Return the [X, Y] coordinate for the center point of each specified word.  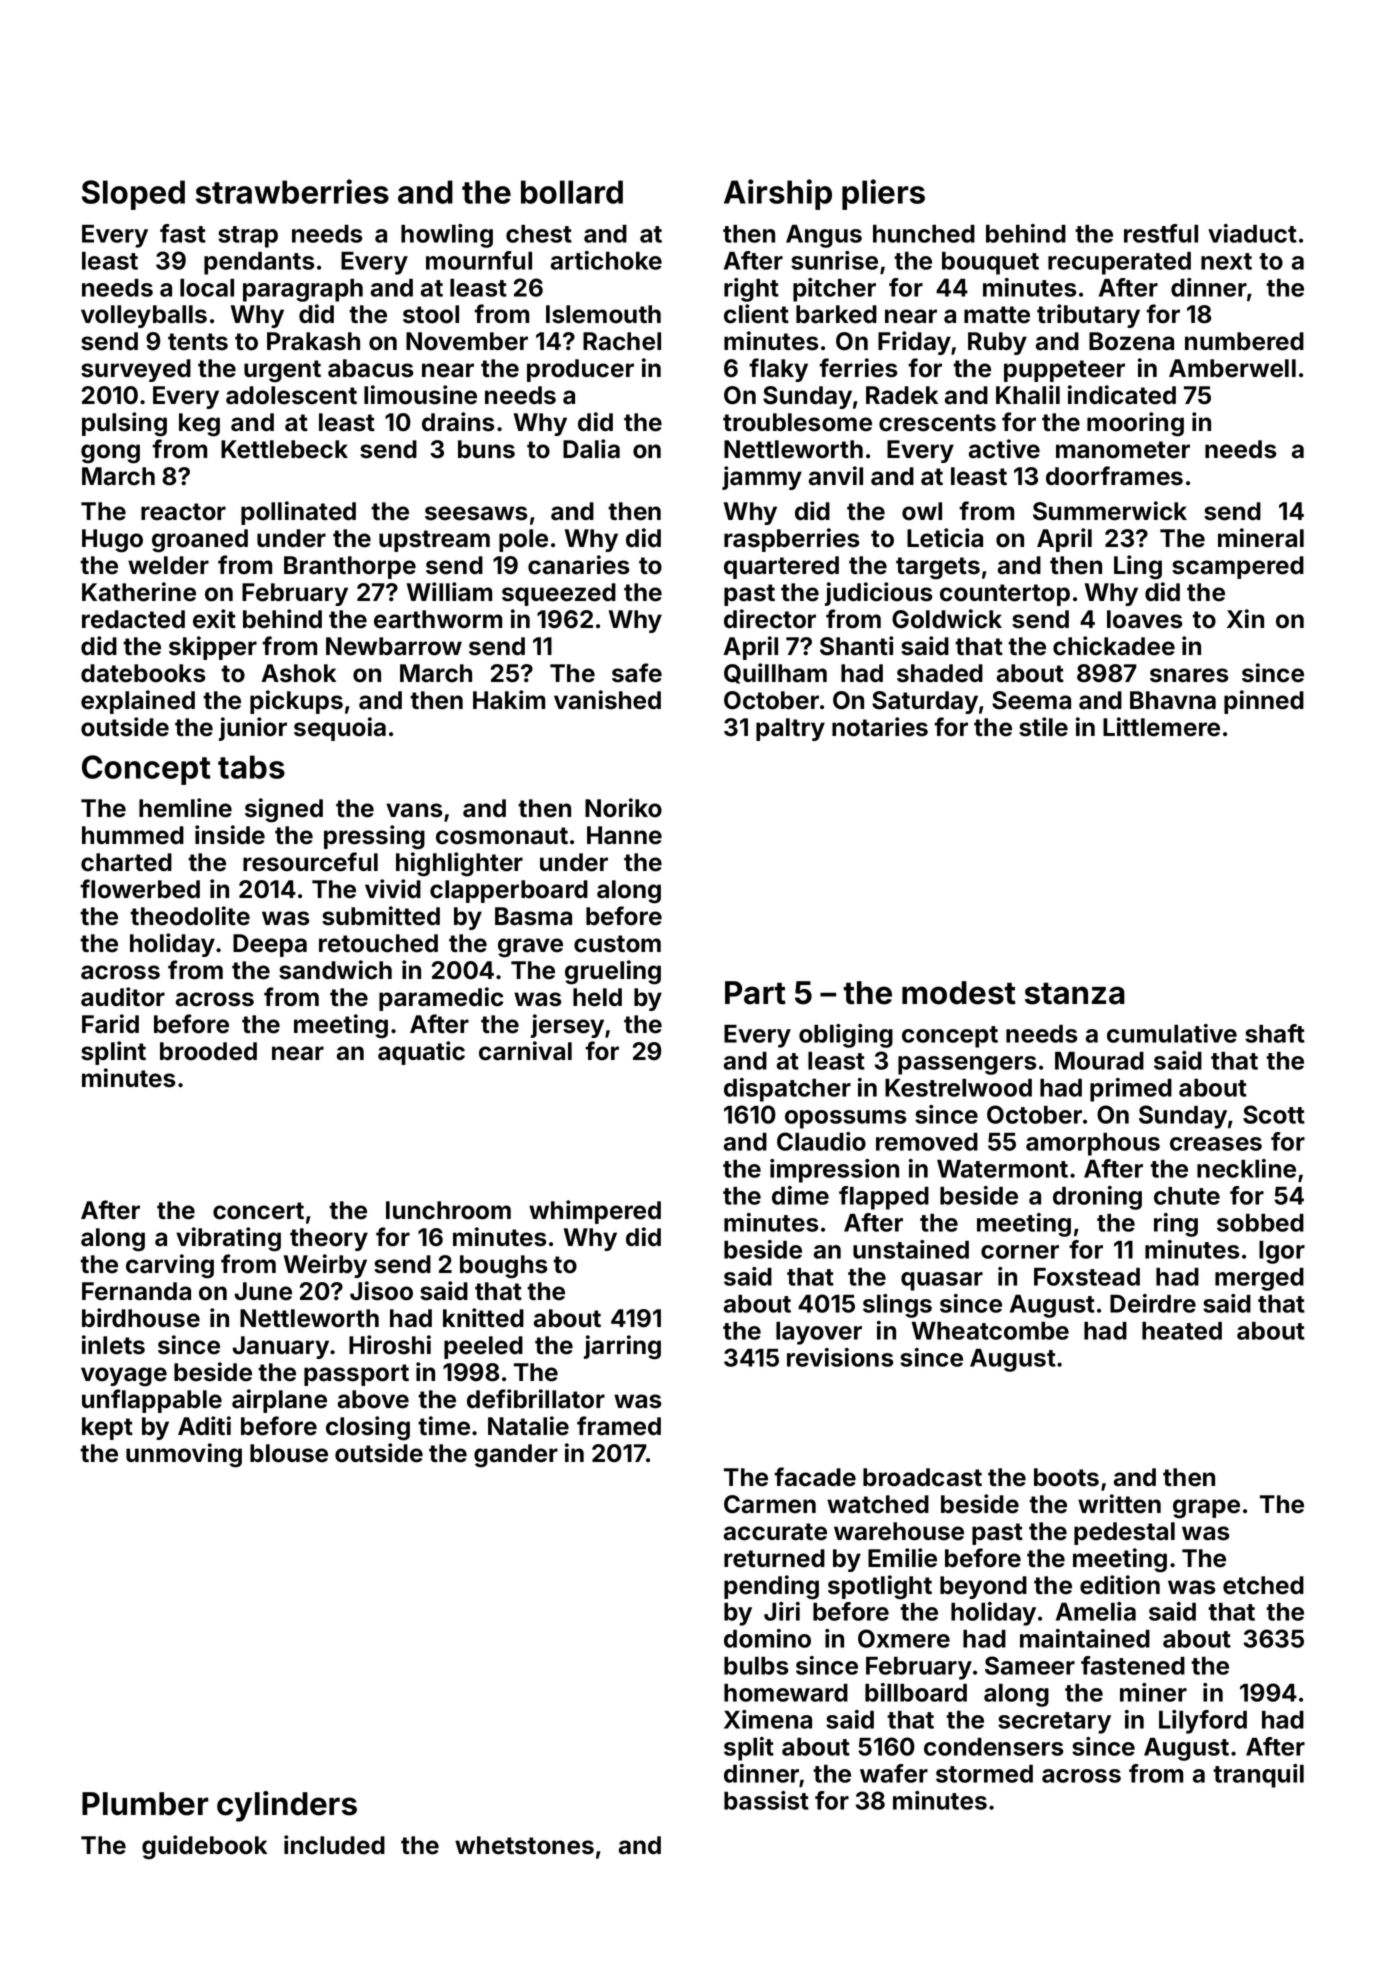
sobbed [1260, 1223]
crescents [937, 423]
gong [110, 454]
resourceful [310, 862]
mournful [479, 260]
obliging [846, 1036]
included [334, 1845]
